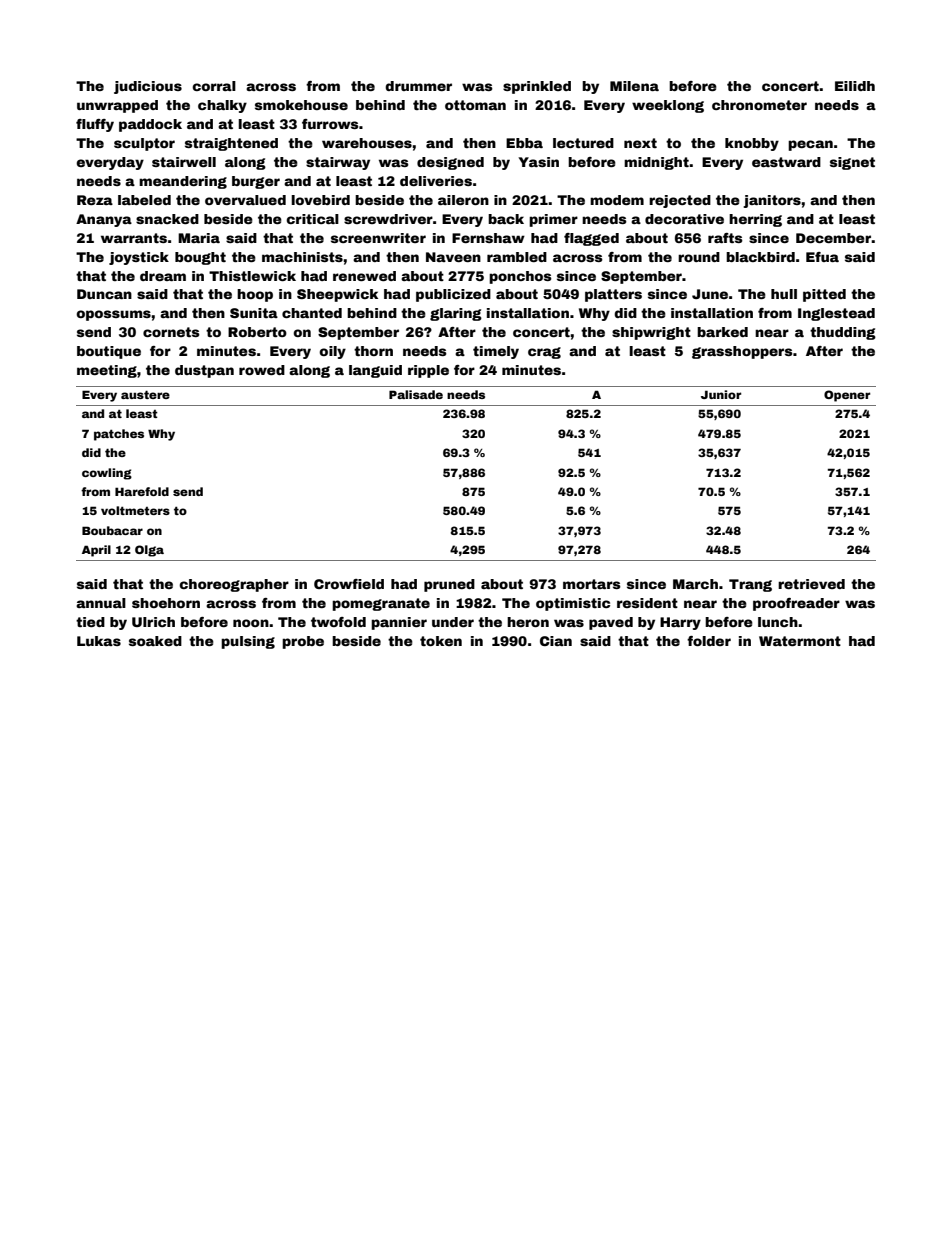 The image size is (952, 1233). I want to click on April, so click(96, 551).
